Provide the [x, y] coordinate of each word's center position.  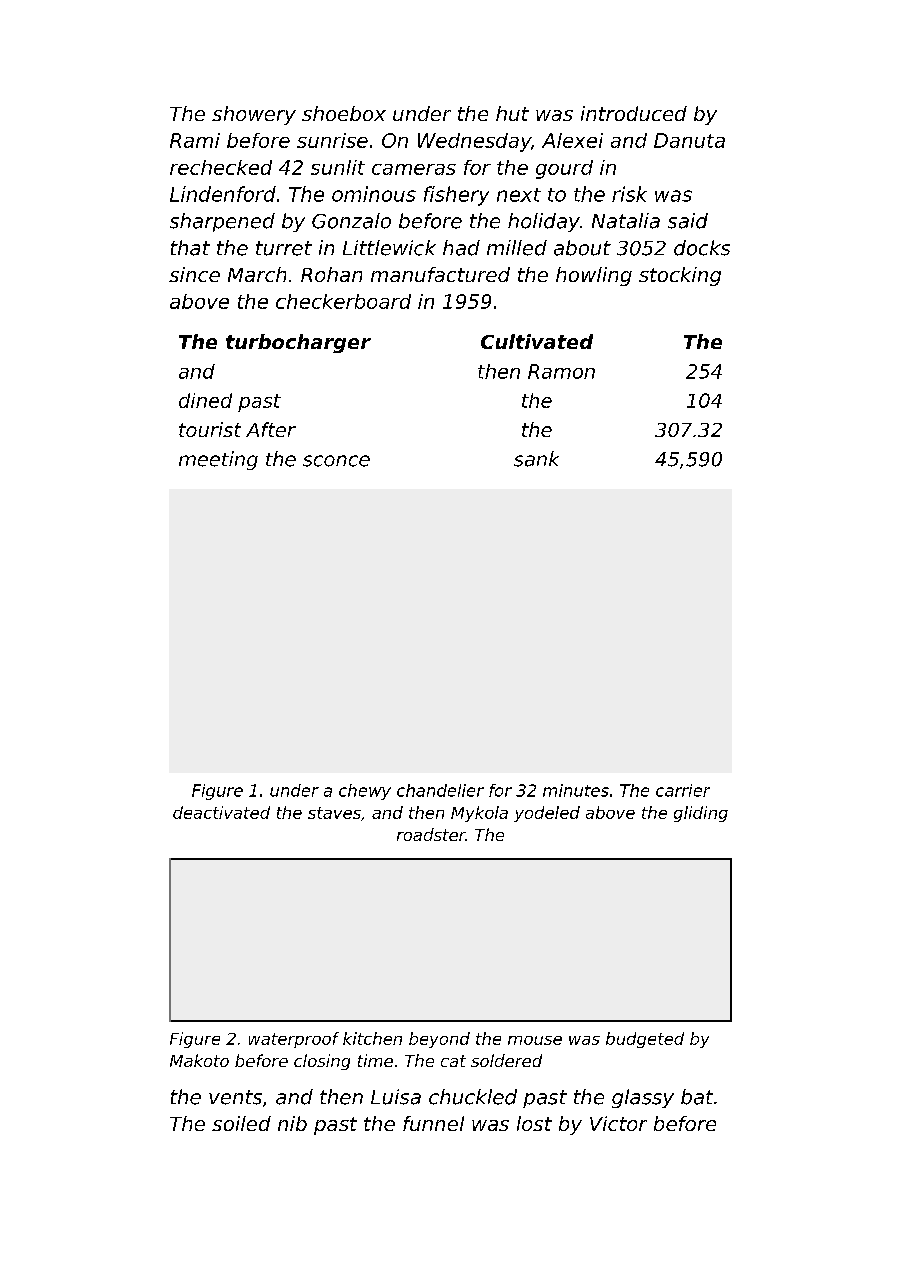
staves [334, 813]
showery [254, 115]
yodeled [547, 814]
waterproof [294, 1040]
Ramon [561, 371]
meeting [218, 460]
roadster [431, 834]
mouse [535, 1040]
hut [512, 113]
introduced [634, 113]
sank [536, 459]
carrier [683, 790]
